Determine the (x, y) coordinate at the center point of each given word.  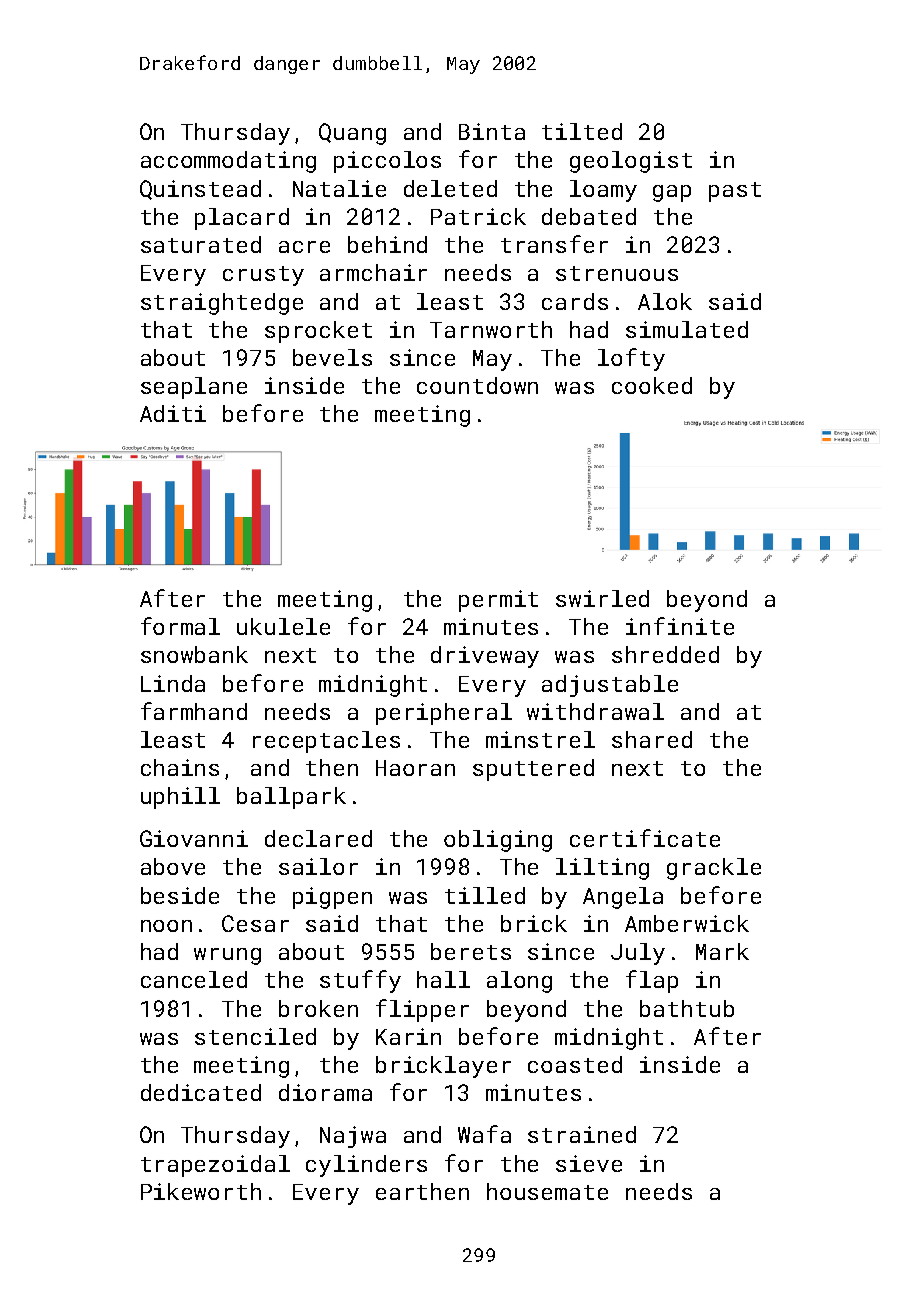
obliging (498, 841)
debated (589, 216)
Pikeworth (201, 1191)
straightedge (222, 304)
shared (652, 739)
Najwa (353, 1137)
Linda (173, 683)
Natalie (339, 188)
